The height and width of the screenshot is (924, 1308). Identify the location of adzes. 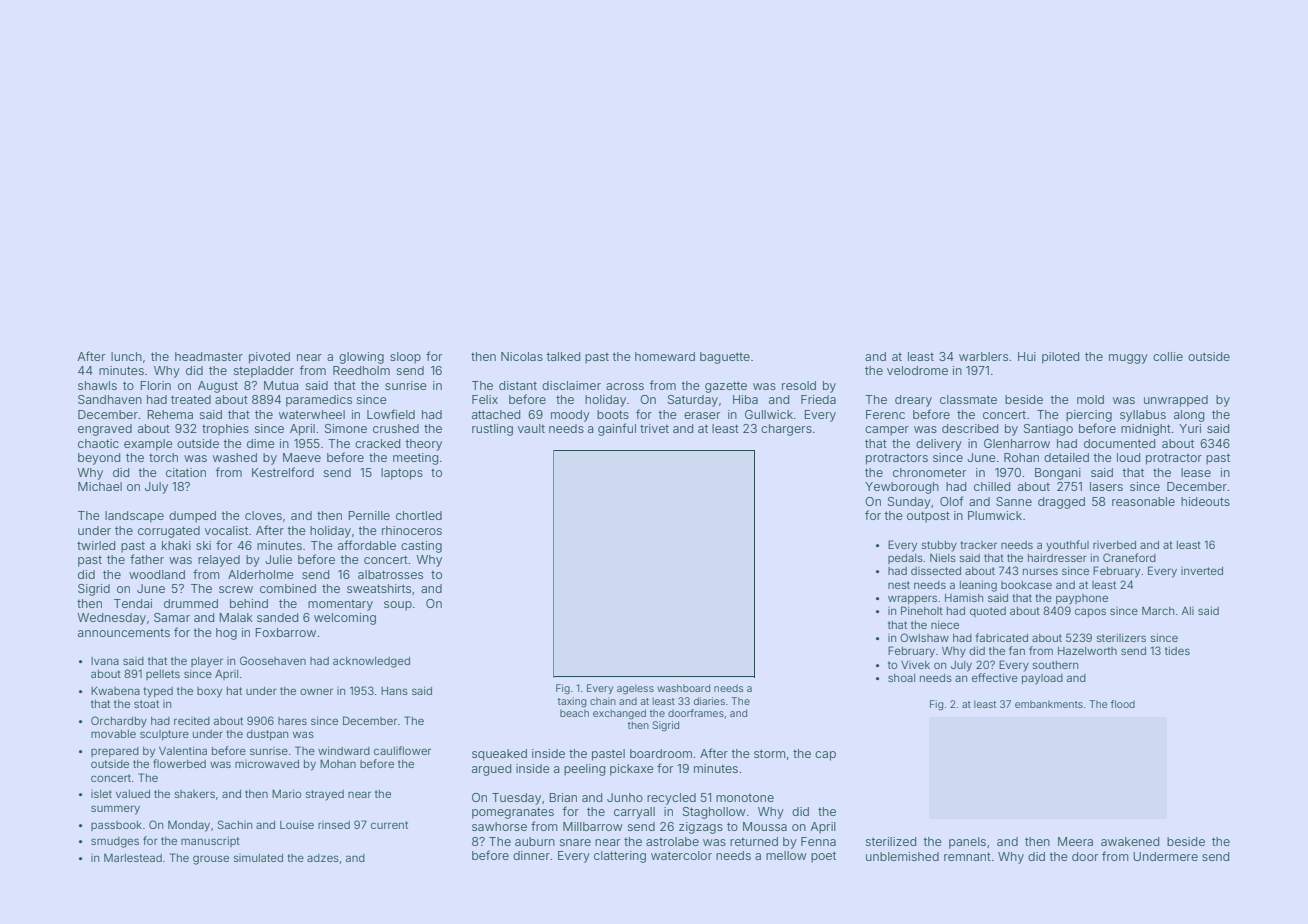
(323, 858).
